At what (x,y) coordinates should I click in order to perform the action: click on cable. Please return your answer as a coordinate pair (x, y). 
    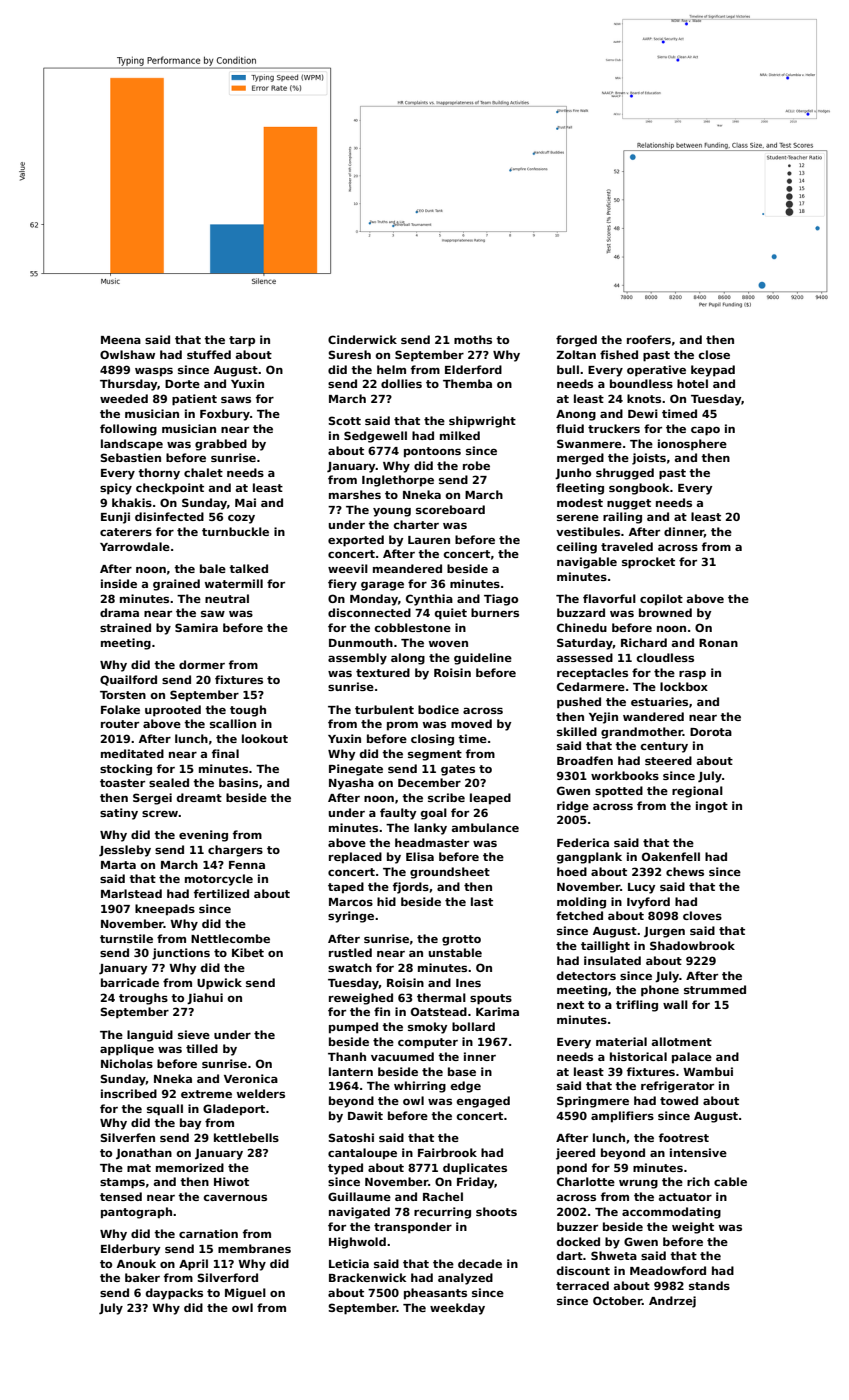
    Looking at the image, I should click on (730, 1181).
